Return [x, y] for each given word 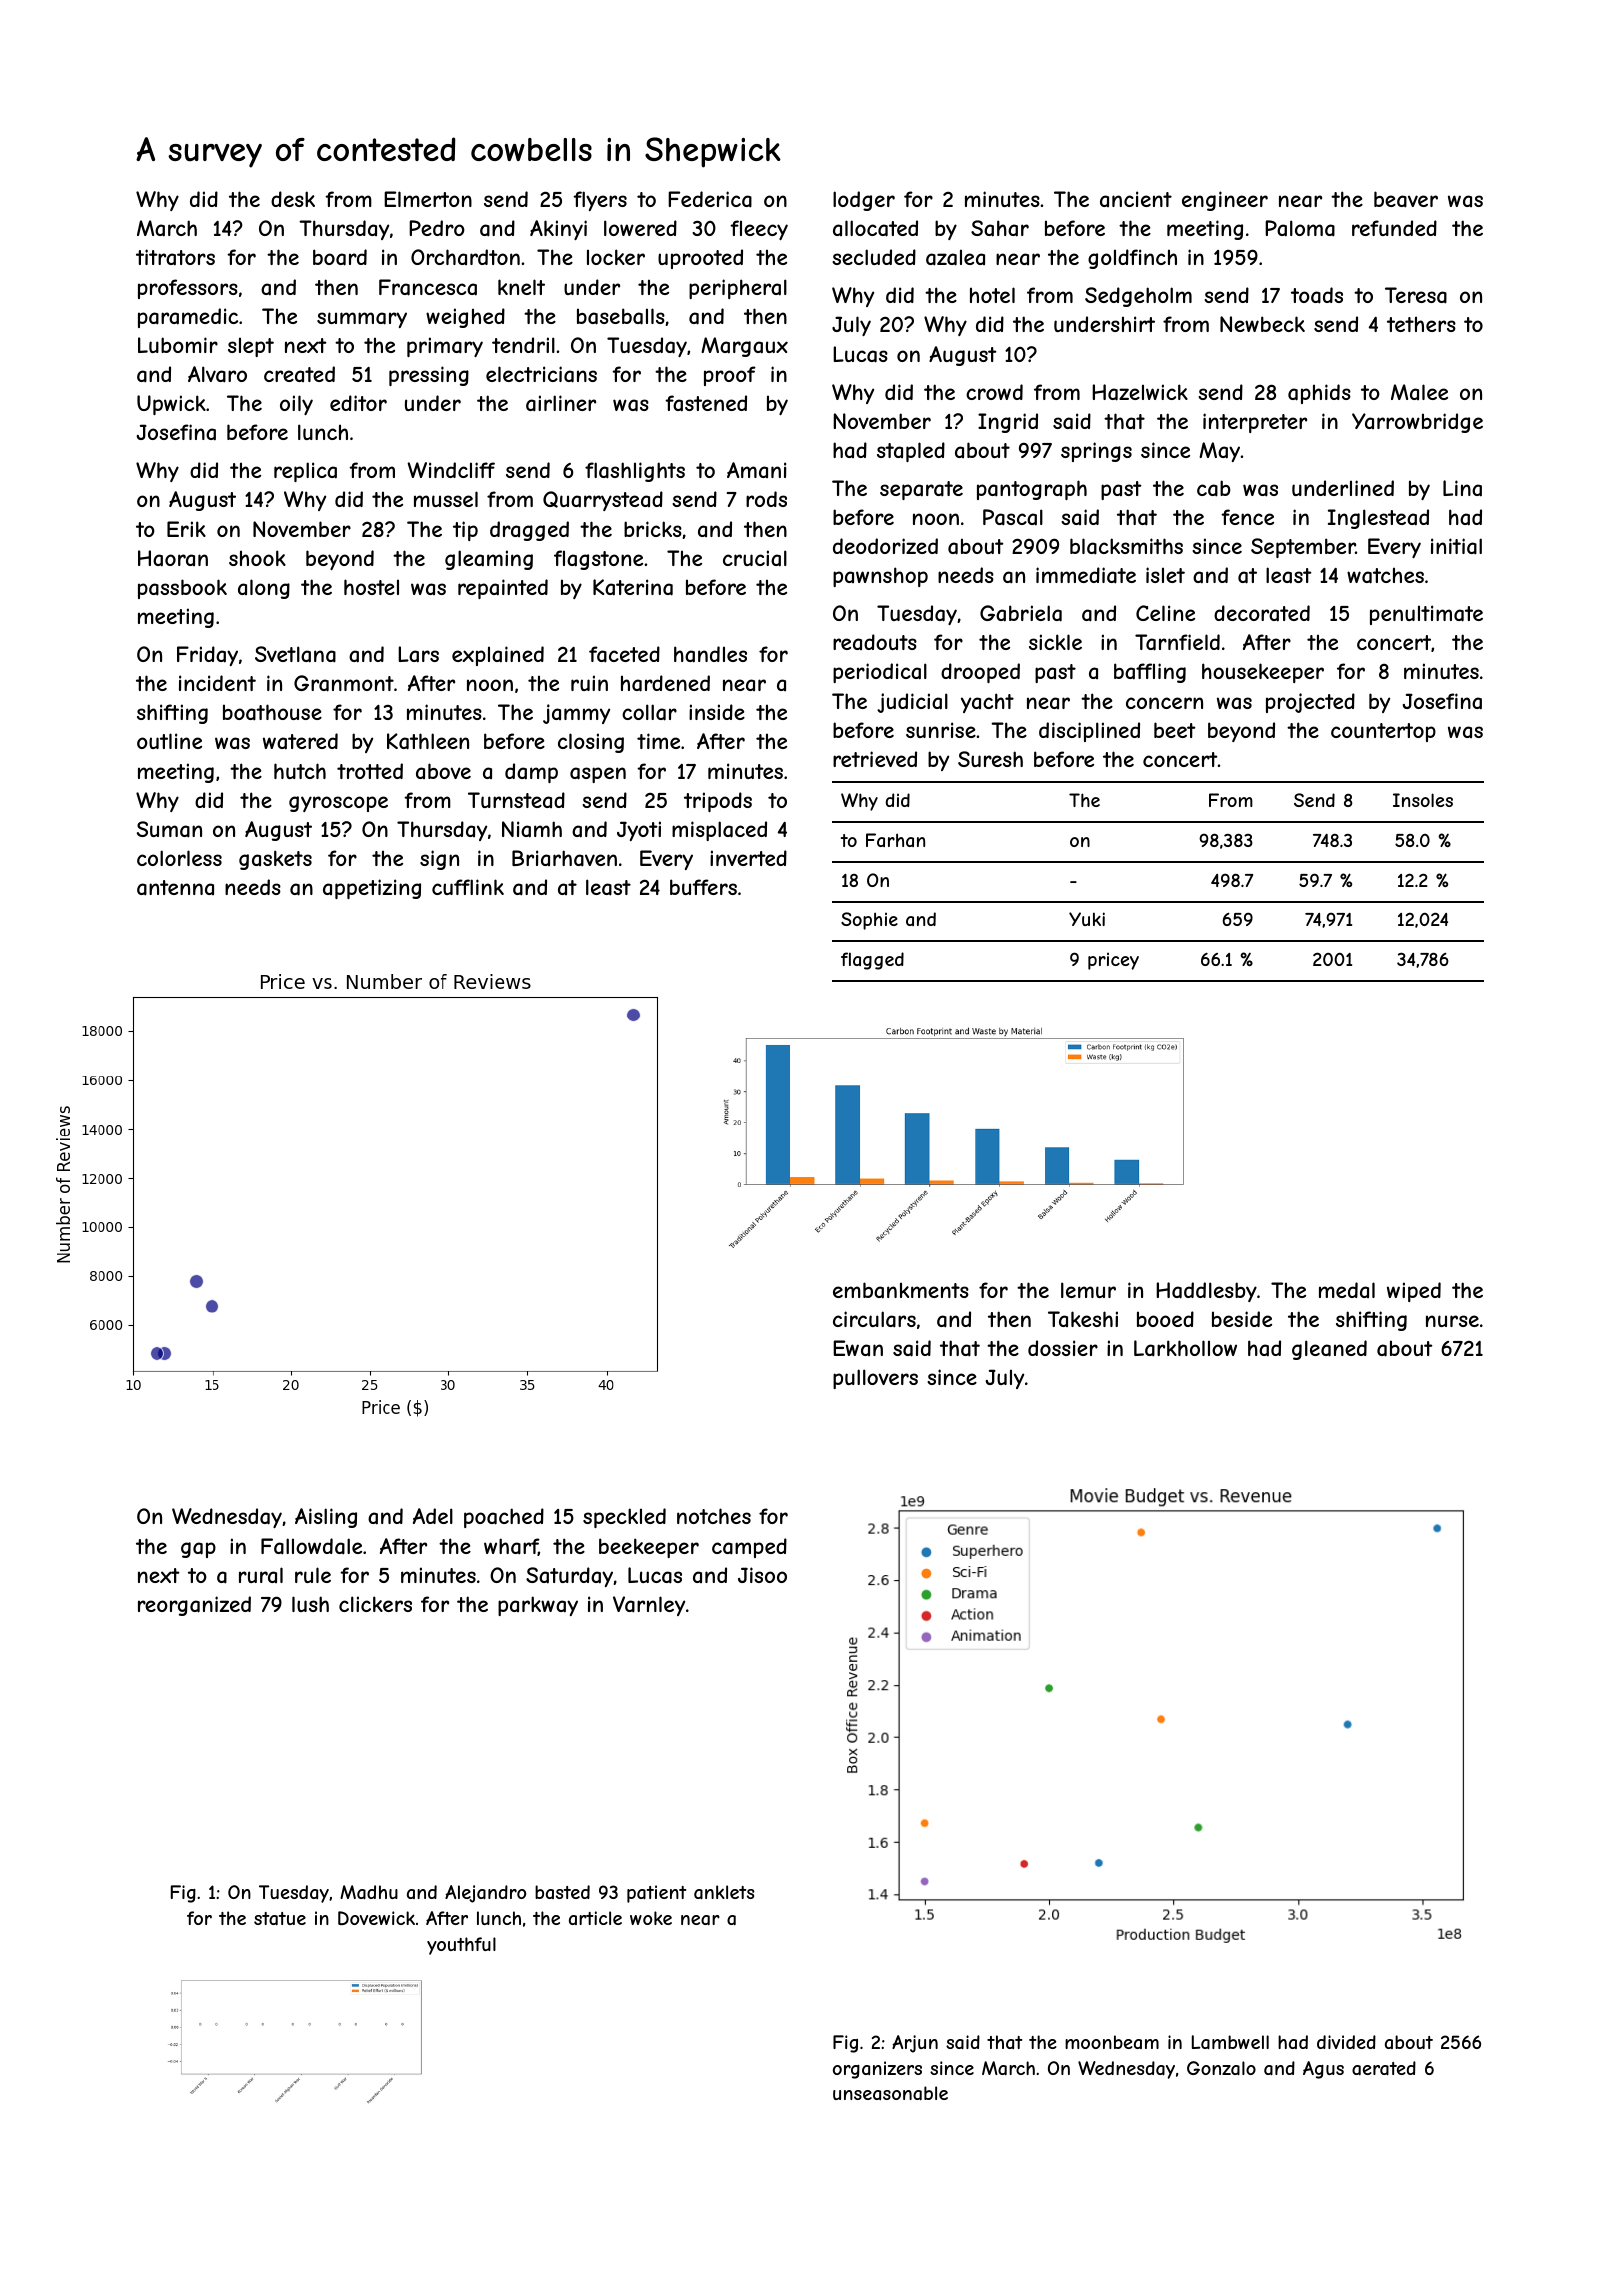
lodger [864, 201]
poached [504, 1518]
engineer [1225, 201]
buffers [703, 887]
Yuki [1087, 919]
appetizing [372, 889]
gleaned [1329, 1350]
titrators [175, 257]
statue [280, 1918]
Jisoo [762, 1575]
